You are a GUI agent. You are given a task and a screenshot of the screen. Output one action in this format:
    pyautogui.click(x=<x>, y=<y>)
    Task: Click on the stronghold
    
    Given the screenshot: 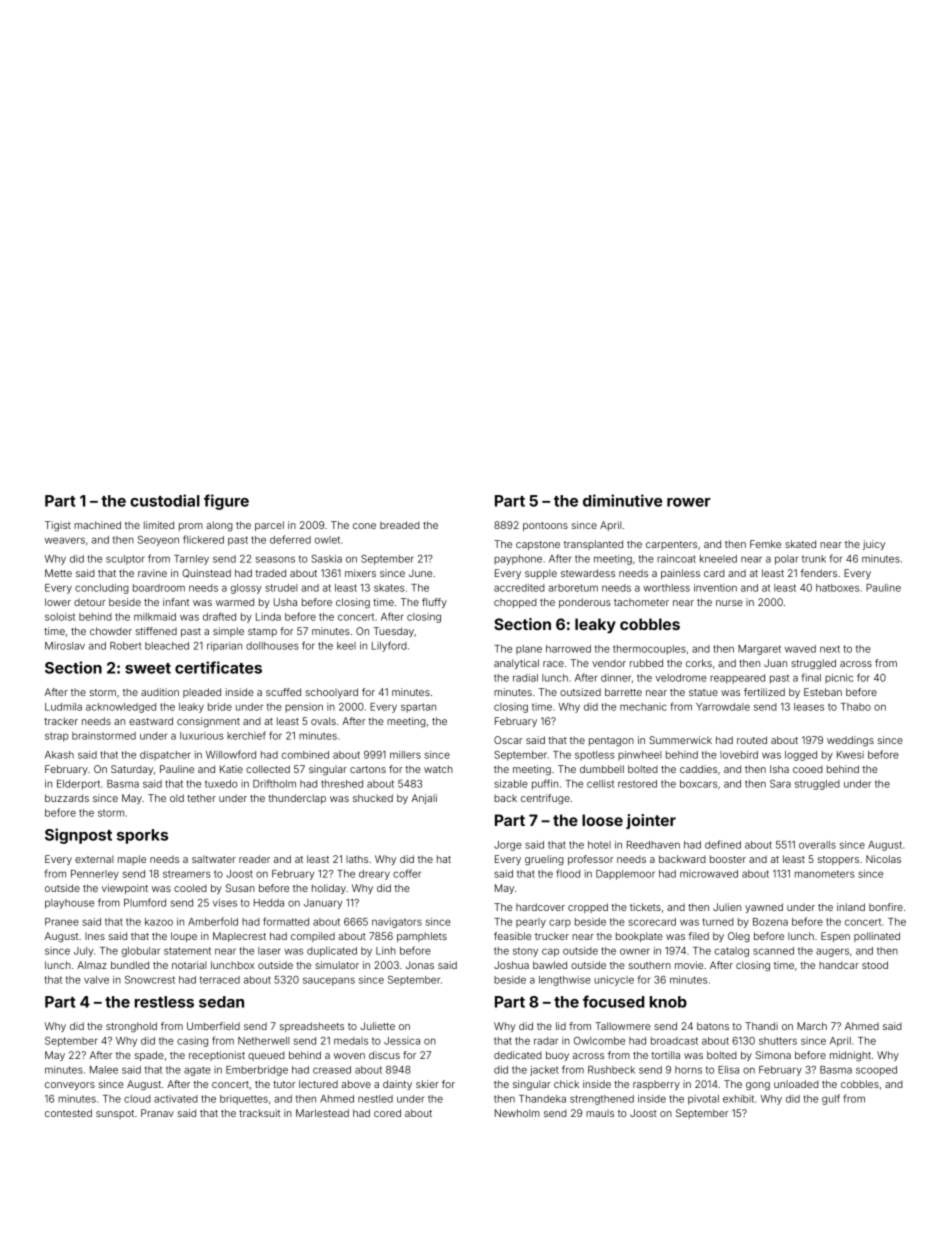 What is the action you would take?
    pyautogui.click(x=131, y=1027)
